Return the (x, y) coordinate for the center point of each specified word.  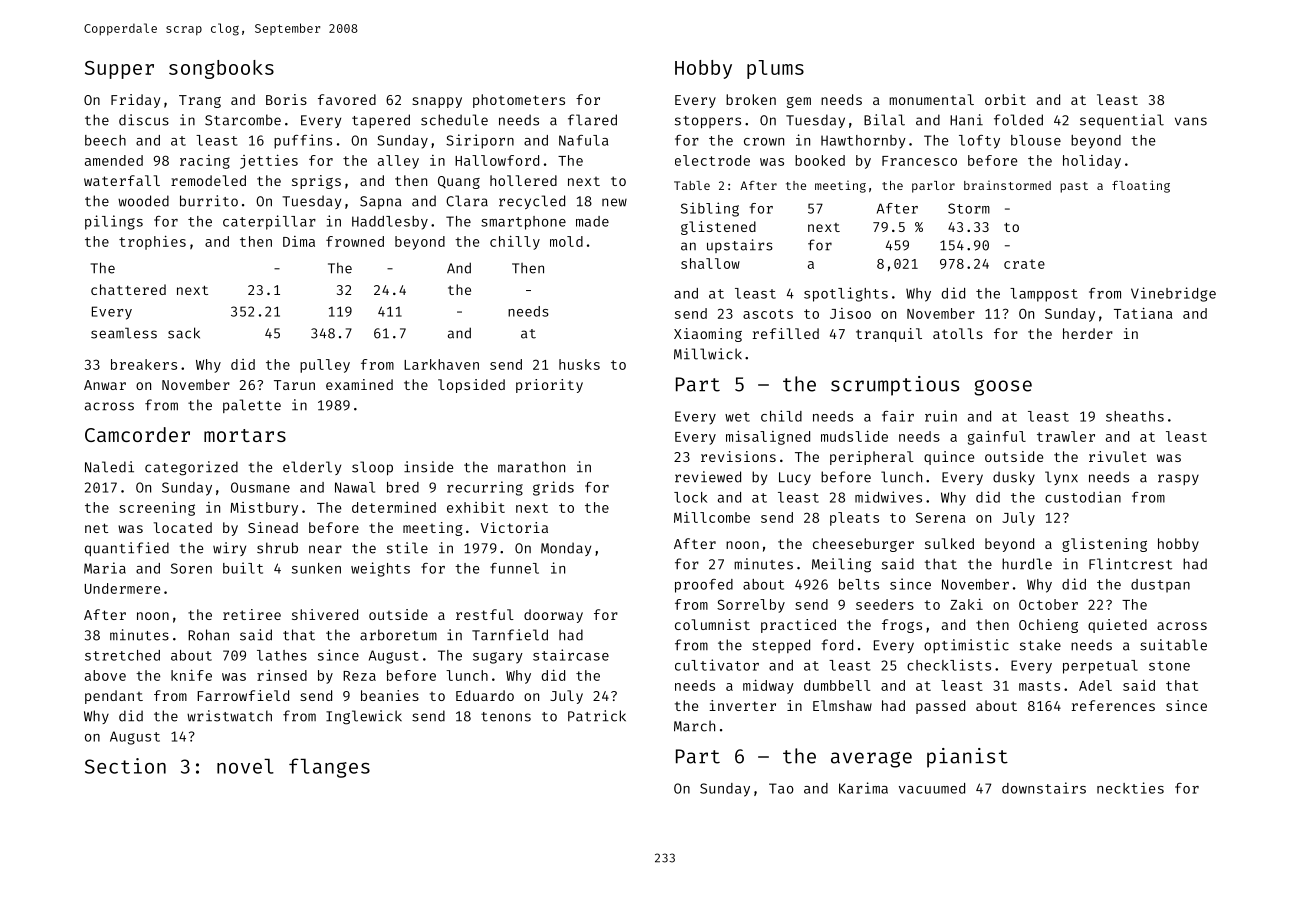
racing (205, 162)
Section (125, 766)
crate (1024, 264)
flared (592, 120)
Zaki (966, 604)
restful (485, 614)
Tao (781, 788)
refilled (786, 333)
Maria (105, 568)
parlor (933, 187)
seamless (124, 333)
